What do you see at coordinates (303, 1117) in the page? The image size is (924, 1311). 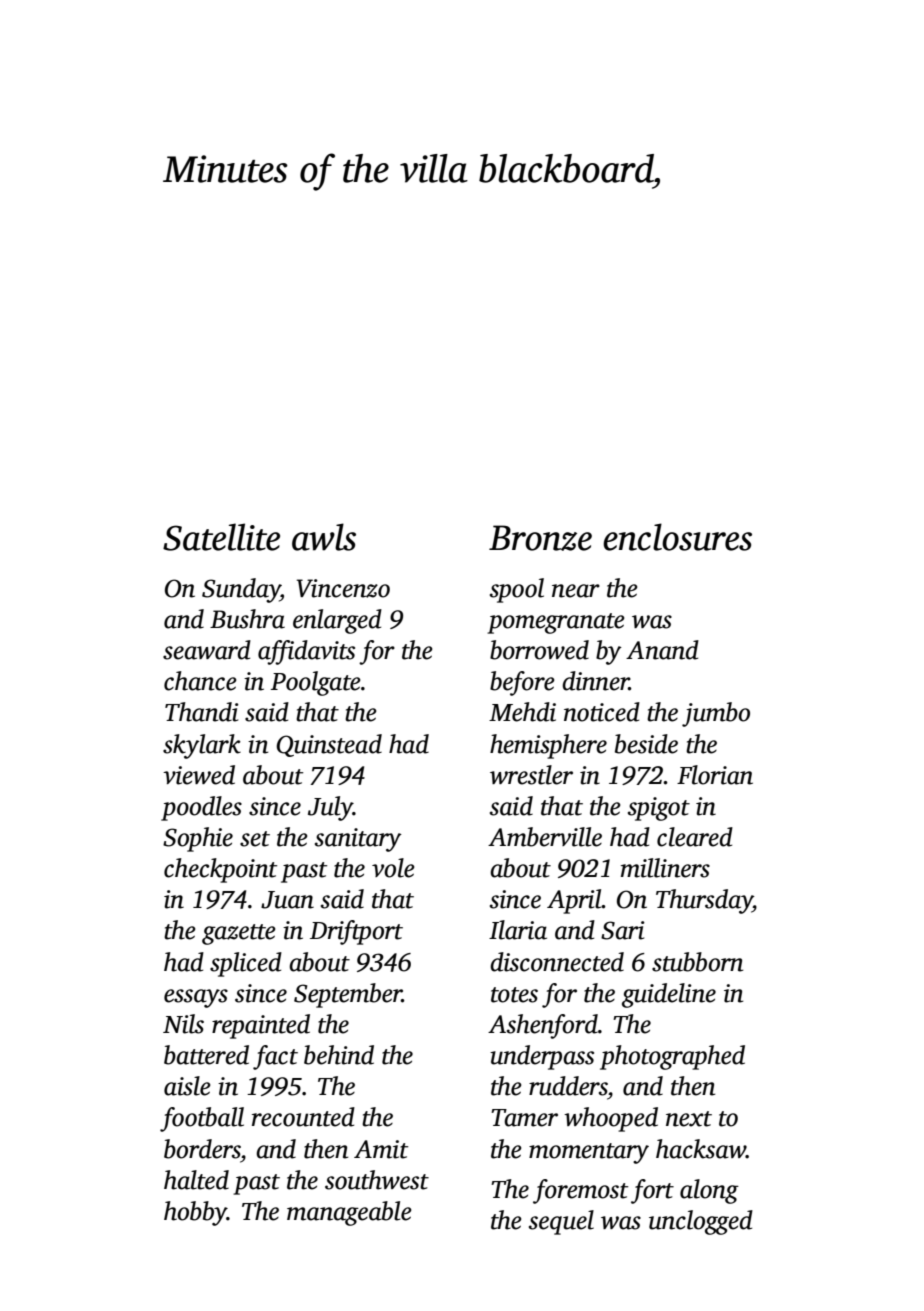 I see `recounted` at bounding box center [303, 1117].
